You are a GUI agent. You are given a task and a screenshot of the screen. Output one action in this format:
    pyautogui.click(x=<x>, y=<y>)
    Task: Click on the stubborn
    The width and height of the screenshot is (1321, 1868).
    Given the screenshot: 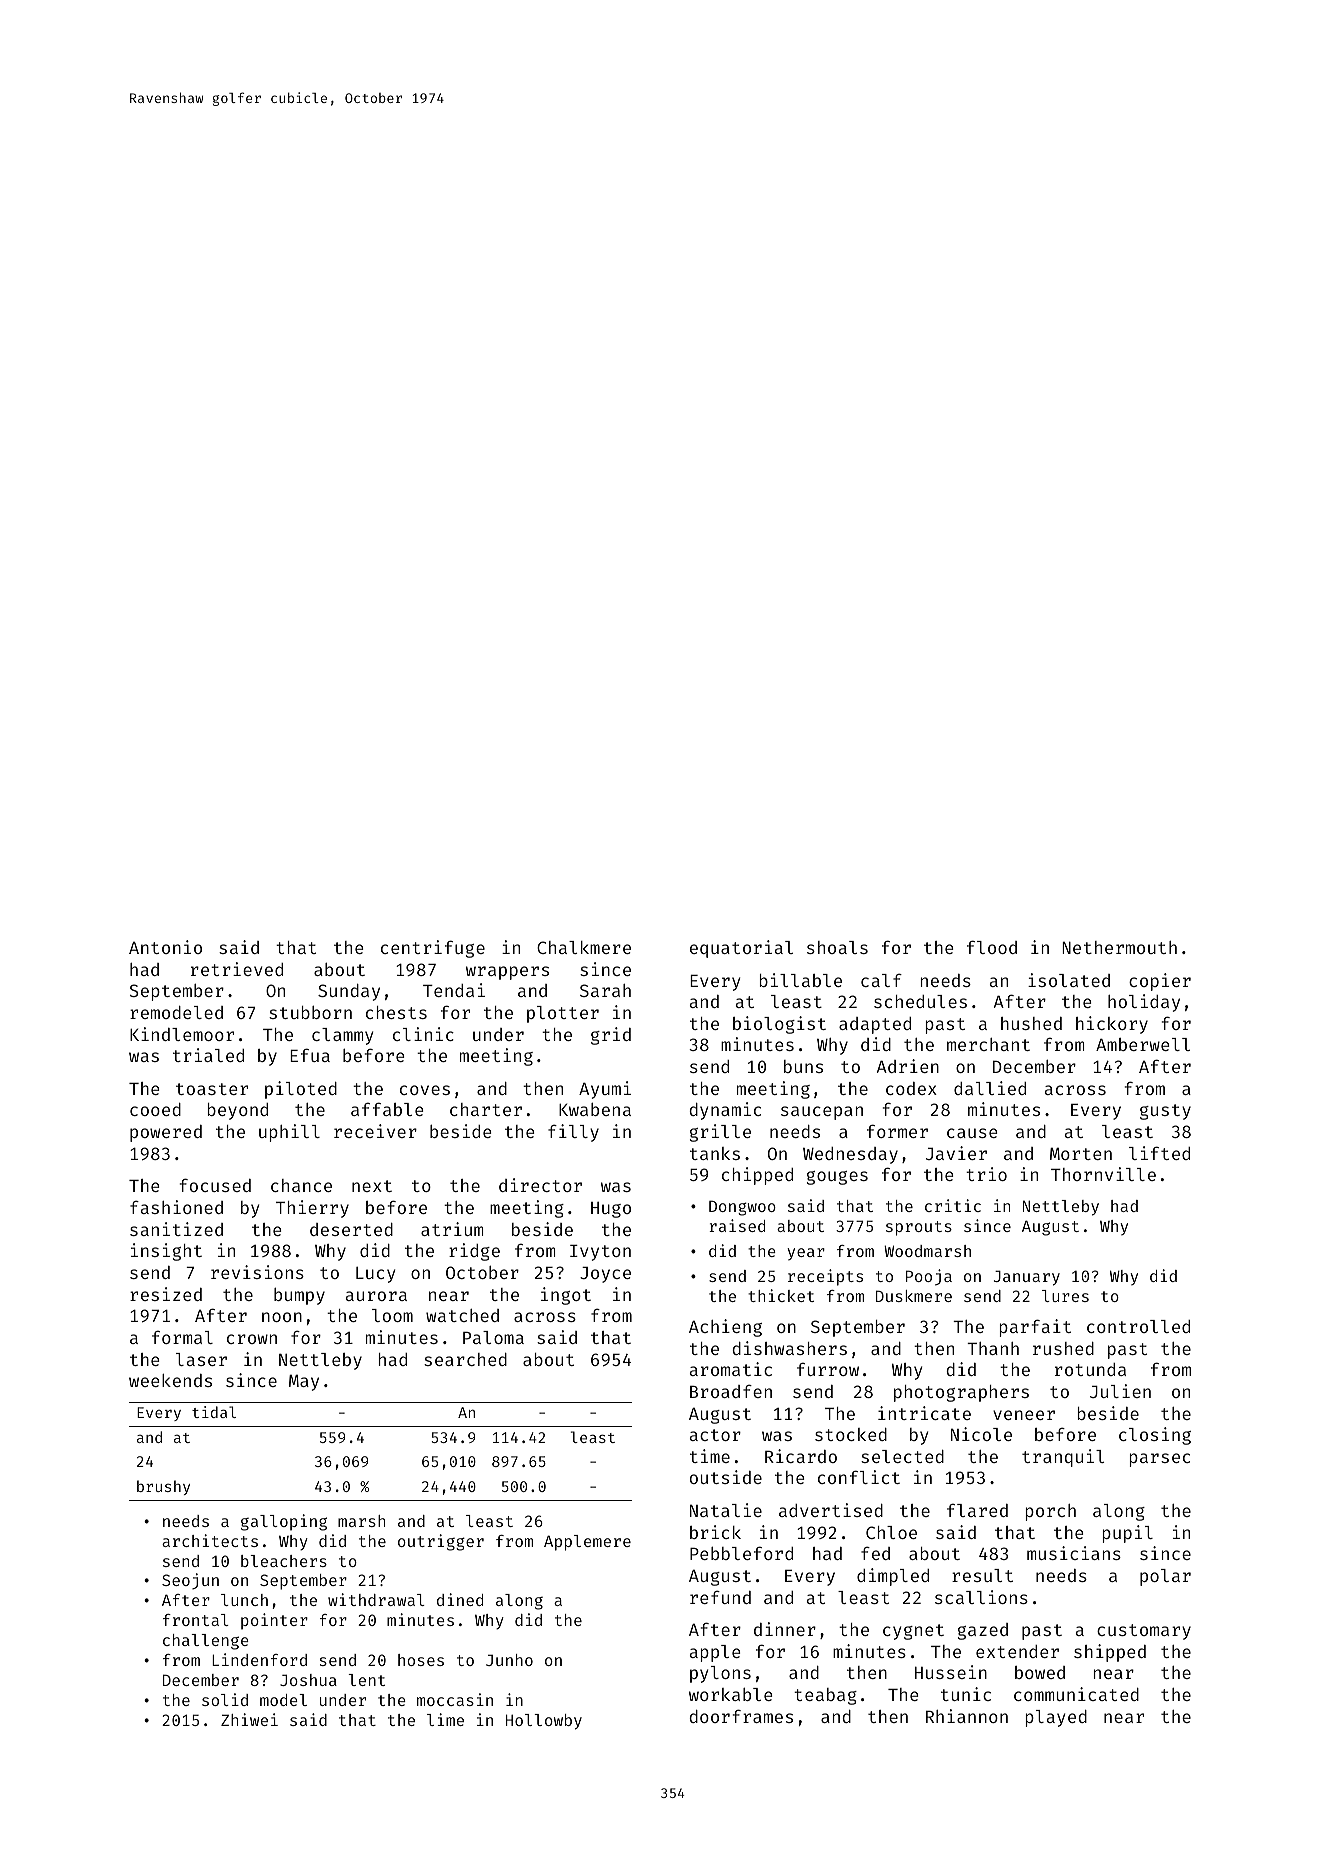 What is the action you would take?
    pyautogui.click(x=310, y=1012)
